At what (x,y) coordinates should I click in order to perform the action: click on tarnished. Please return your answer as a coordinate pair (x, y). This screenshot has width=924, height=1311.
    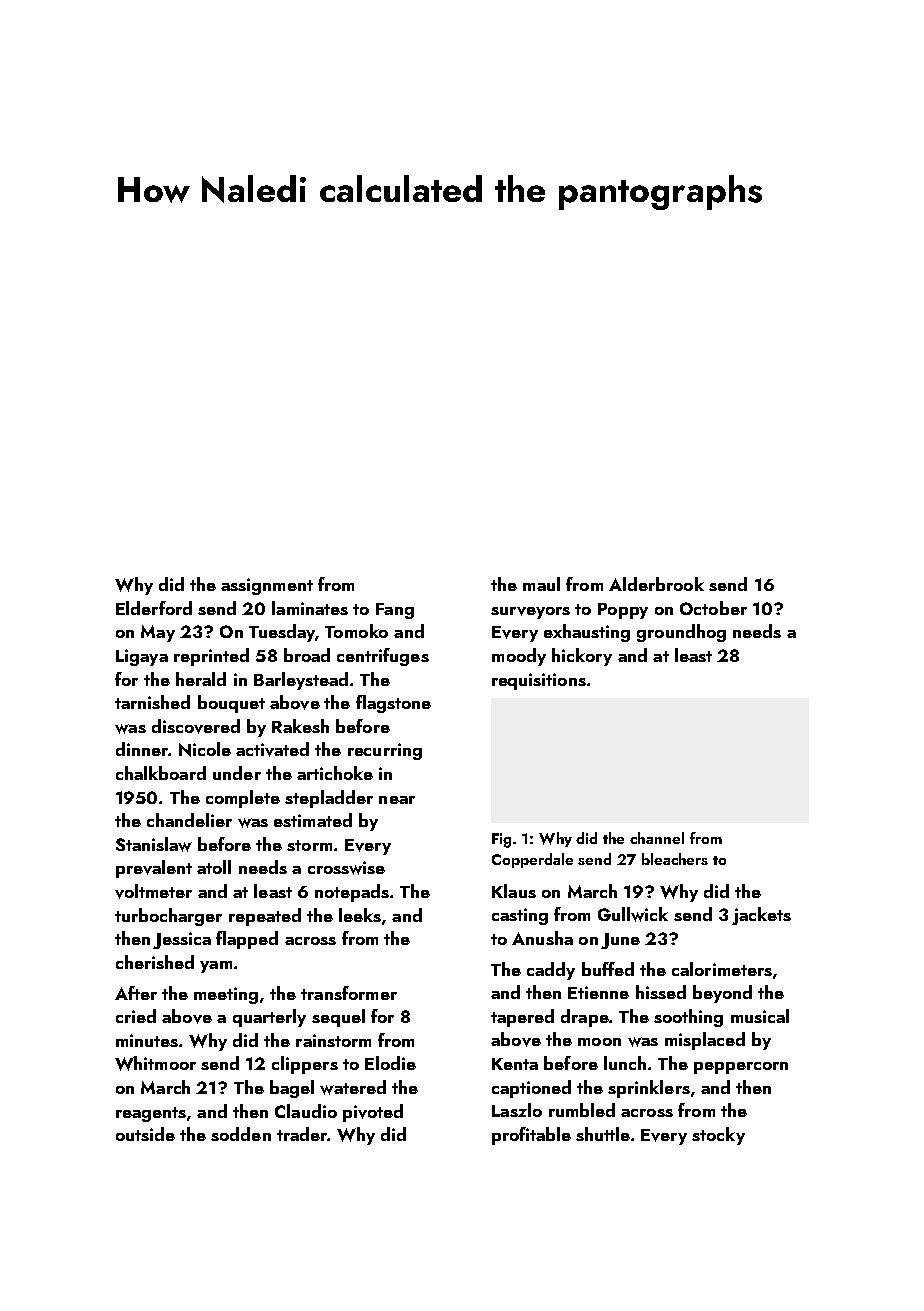
    Looking at the image, I should click on (152, 702).
